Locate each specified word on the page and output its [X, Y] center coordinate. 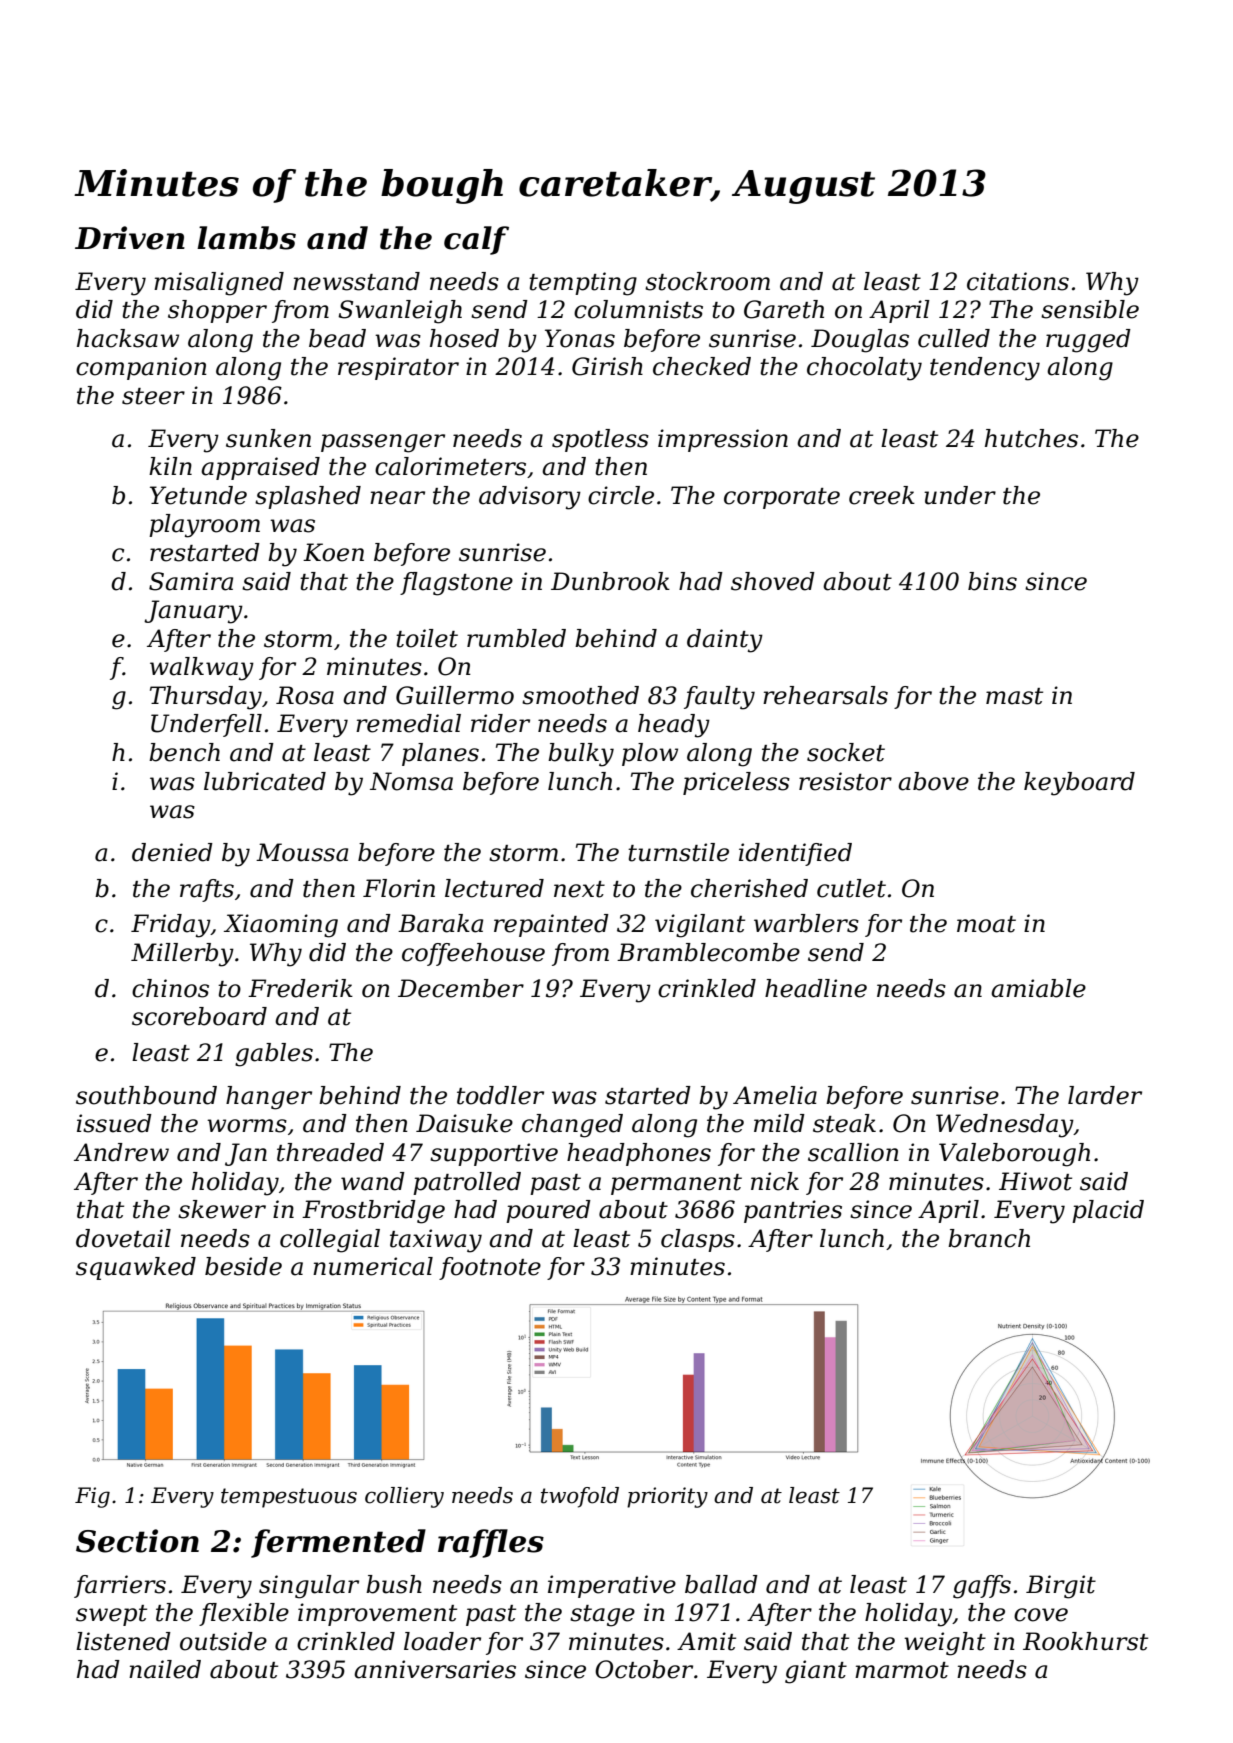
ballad [721, 1584]
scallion [853, 1152]
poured [548, 1211]
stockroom [707, 281]
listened [123, 1641]
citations [1018, 281]
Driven [130, 238]
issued [114, 1123]
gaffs [982, 1587]
